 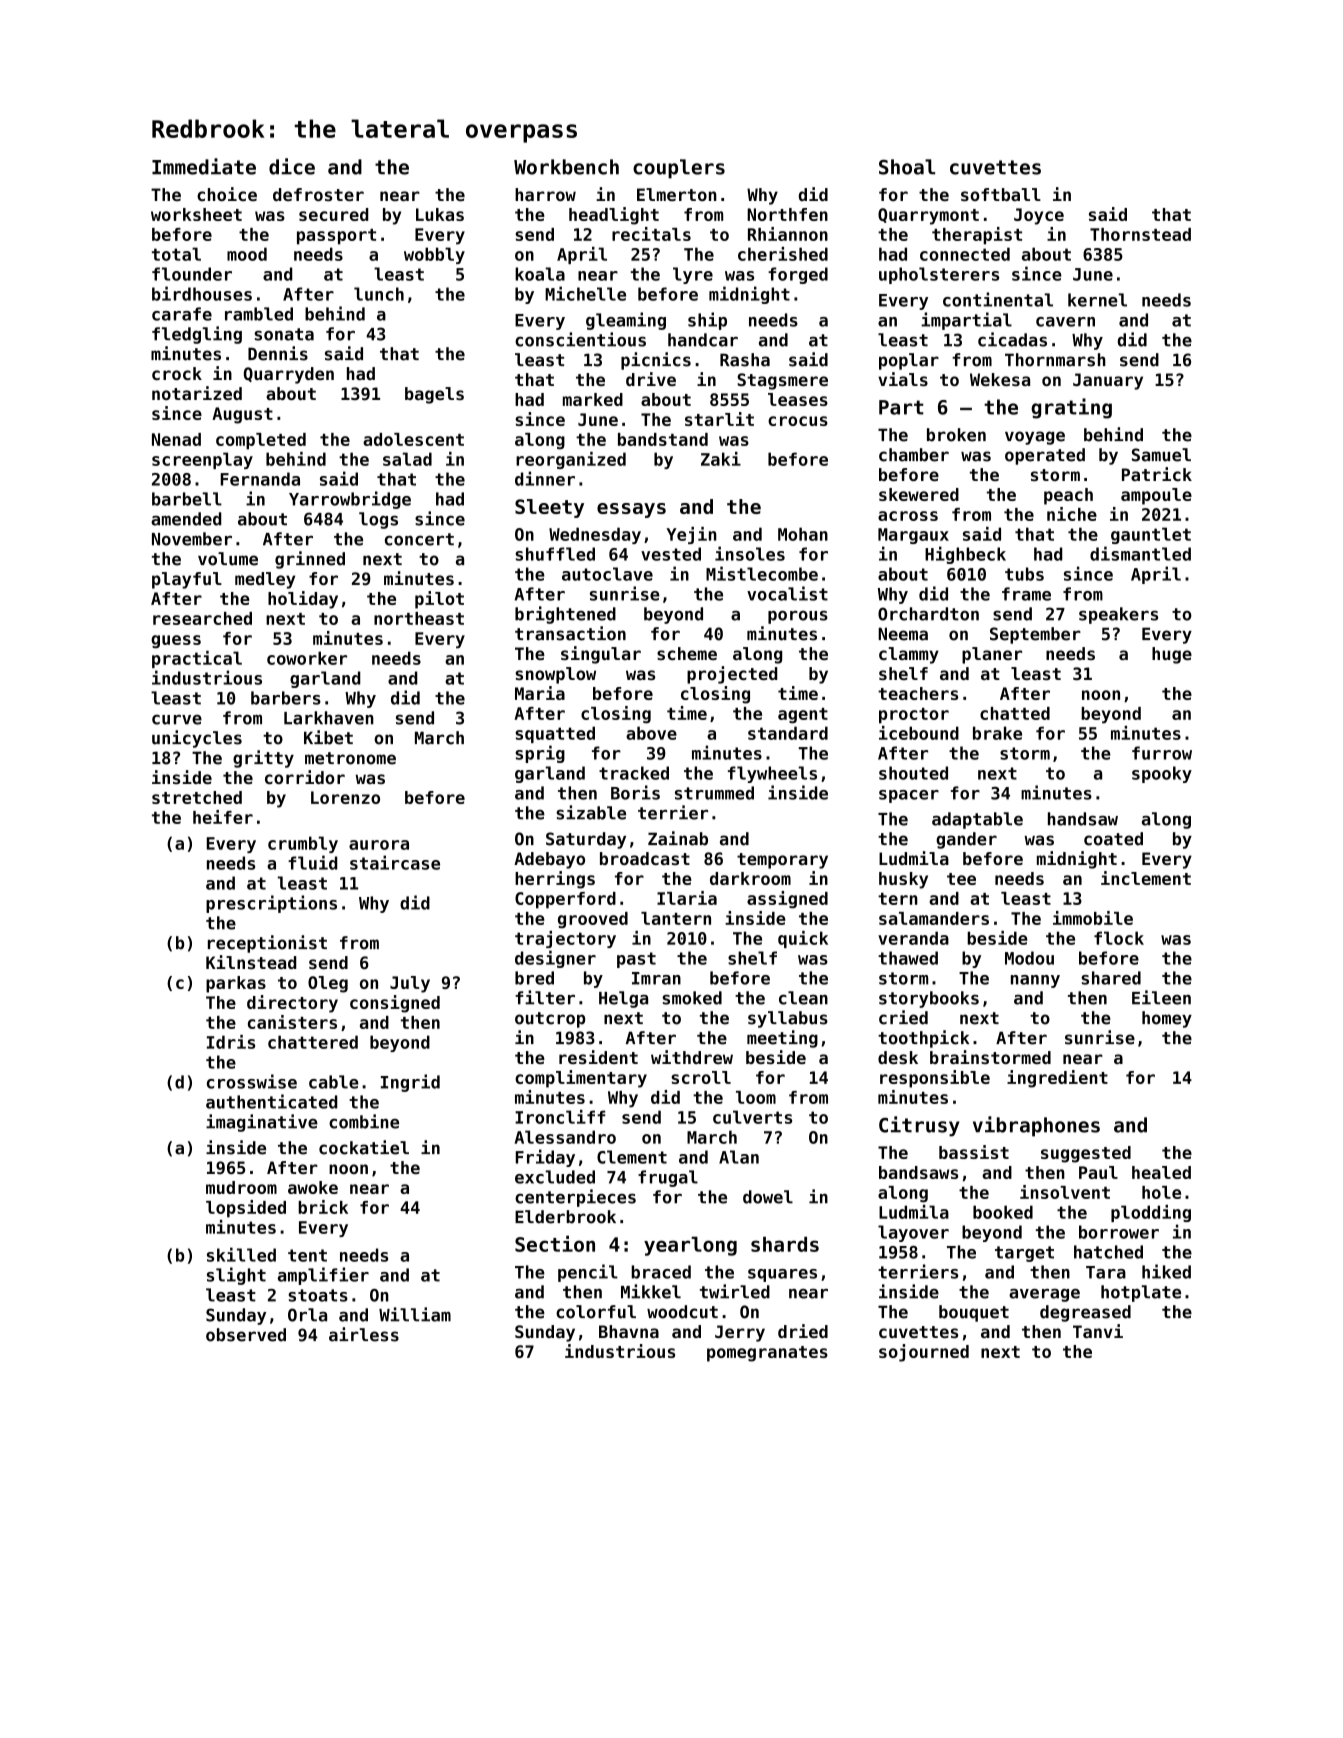 What do you see at coordinates (601, 655) in the document?
I see `singular` at bounding box center [601, 655].
